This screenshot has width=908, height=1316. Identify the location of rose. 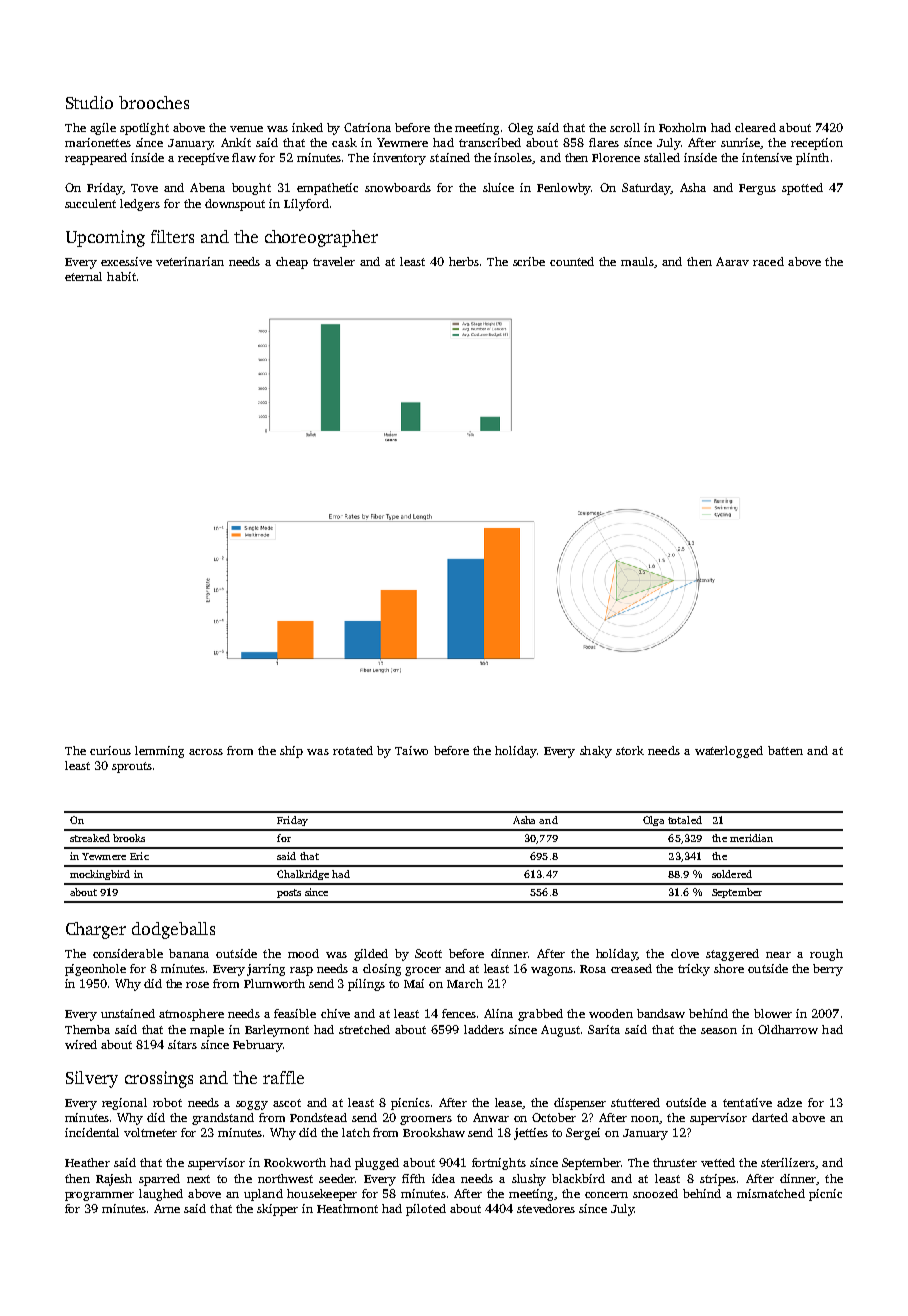
(197, 985).
